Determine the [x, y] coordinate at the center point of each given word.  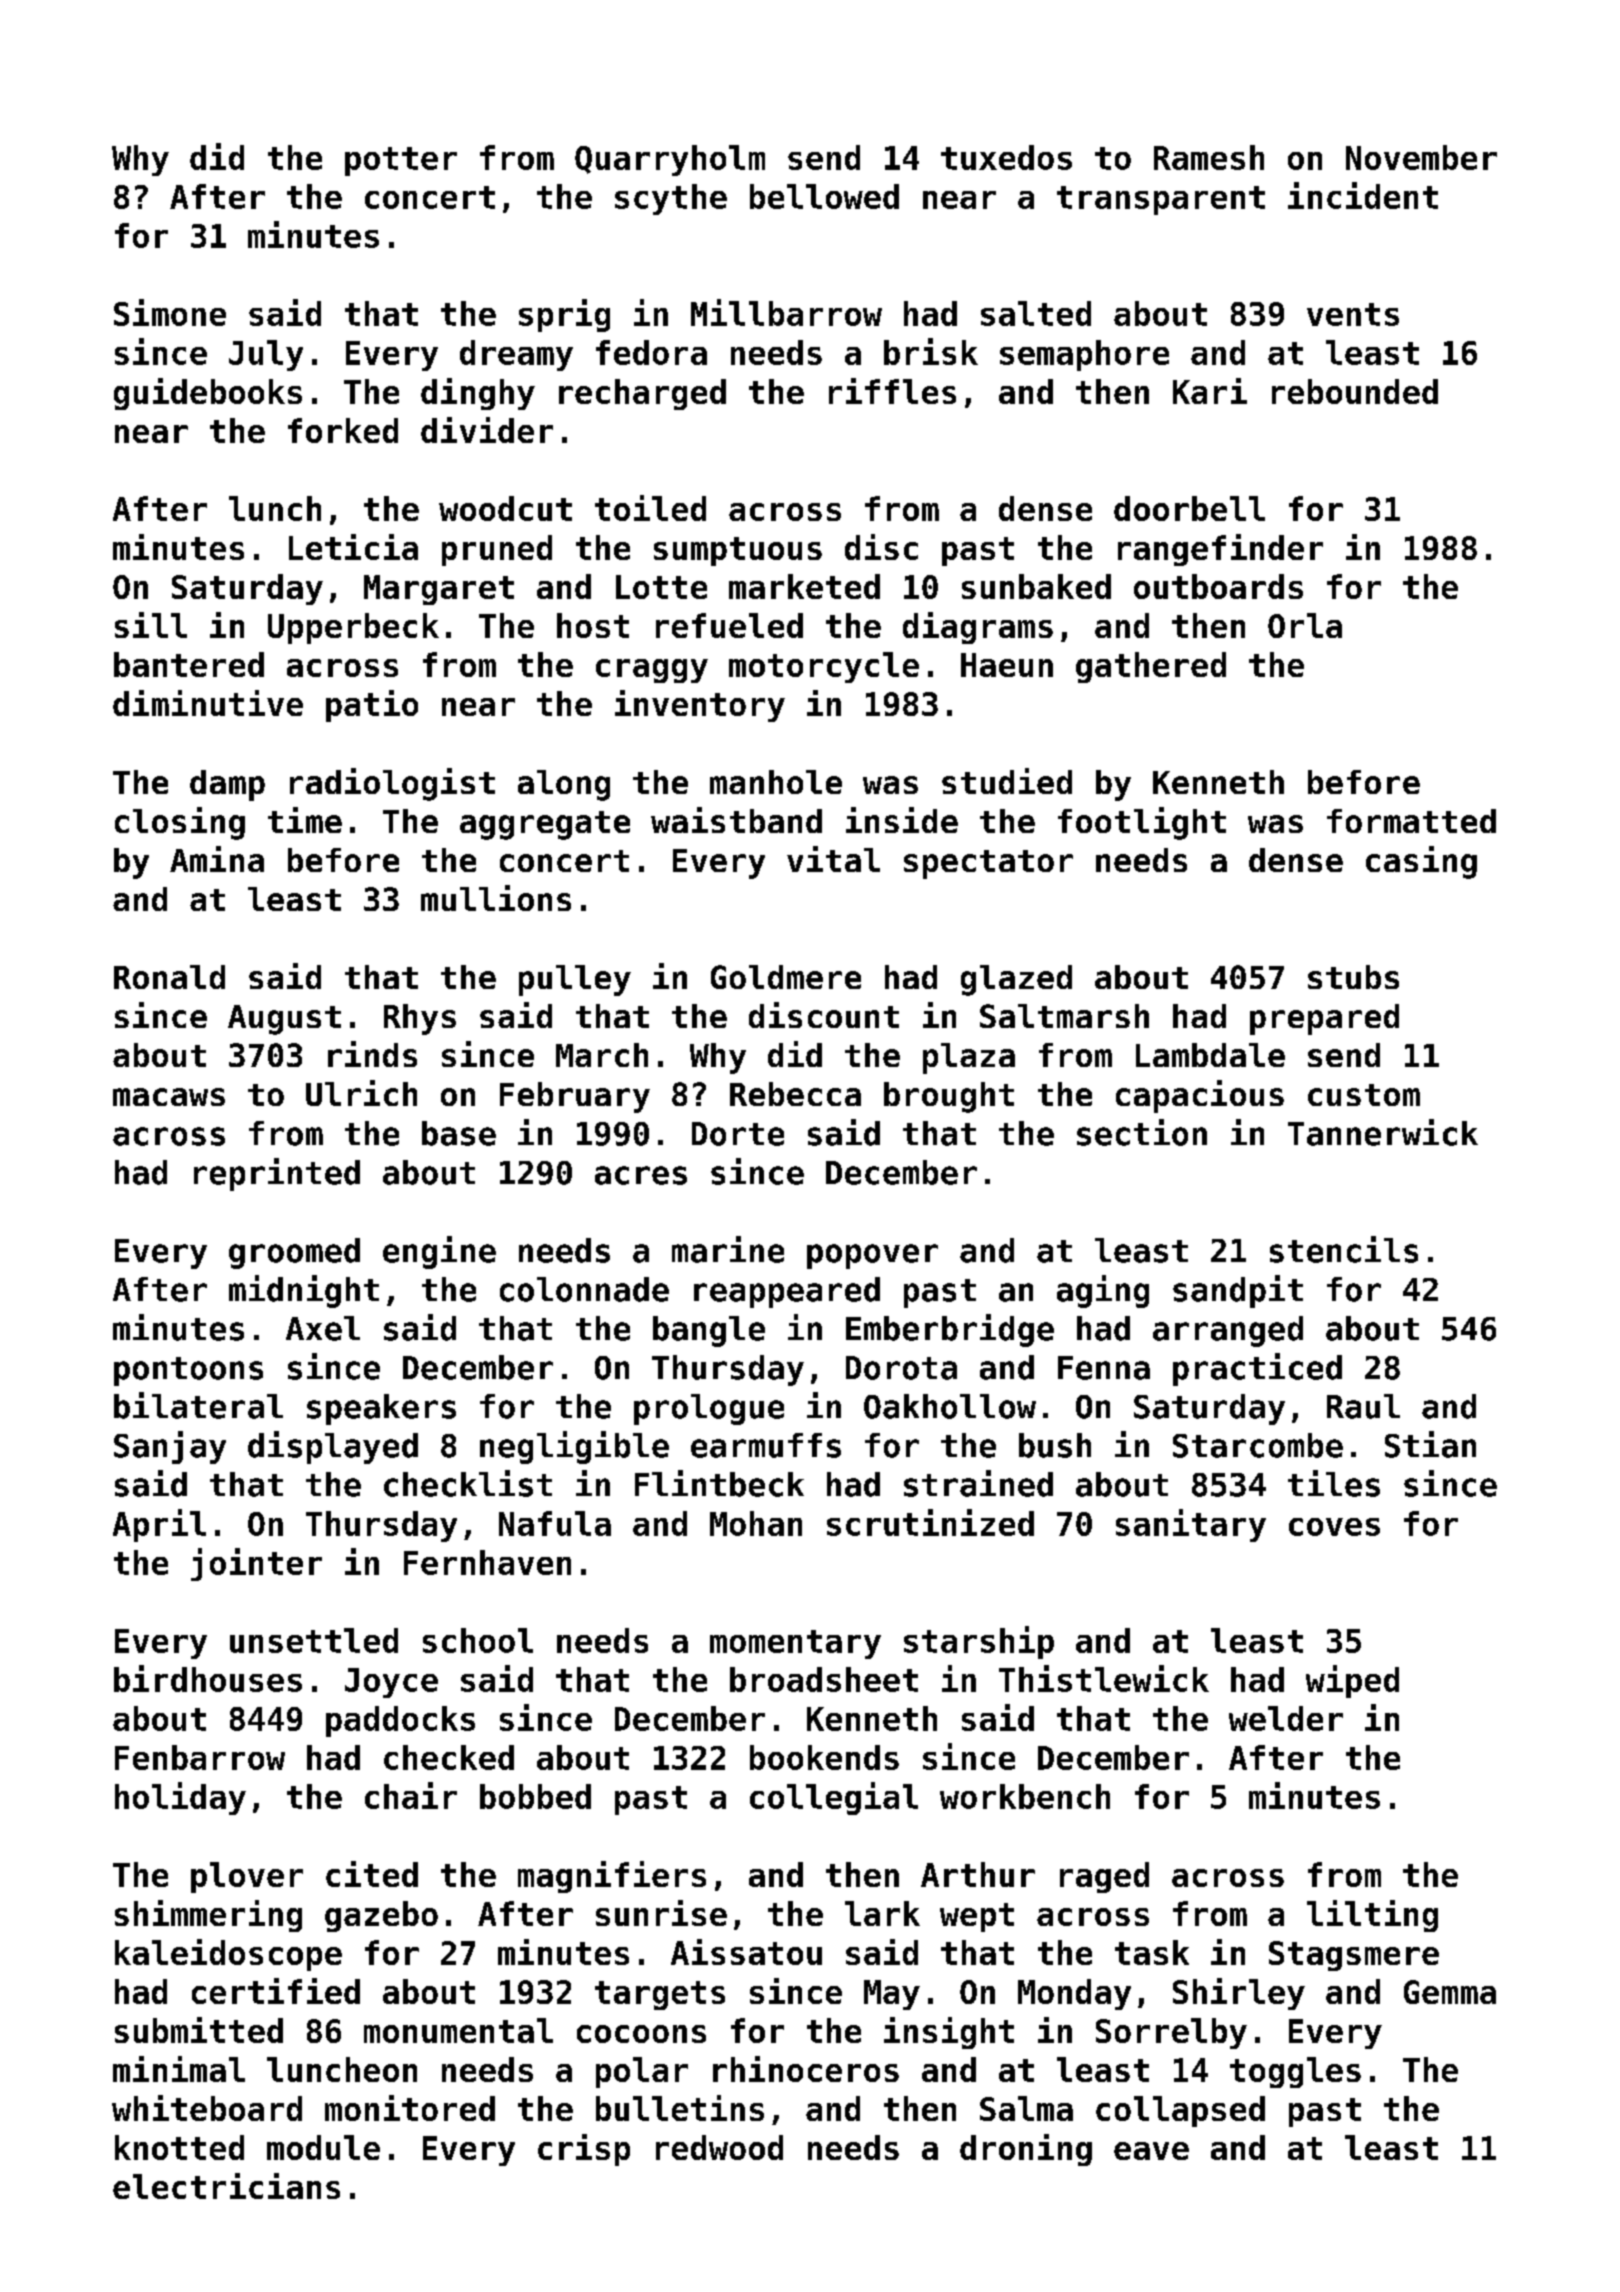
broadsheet [824, 1679]
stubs [1353, 977]
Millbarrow [786, 312]
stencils [1344, 1249]
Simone [170, 312]
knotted [179, 2147]
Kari [1210, 391]
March [602, 1055]
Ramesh [1209, 157]
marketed [804, 586]
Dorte [738, 1134]
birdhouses [208, 1678]
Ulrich [361, 1093]
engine [439, 1252]
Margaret [439, 590]
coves [1334, 1527]
